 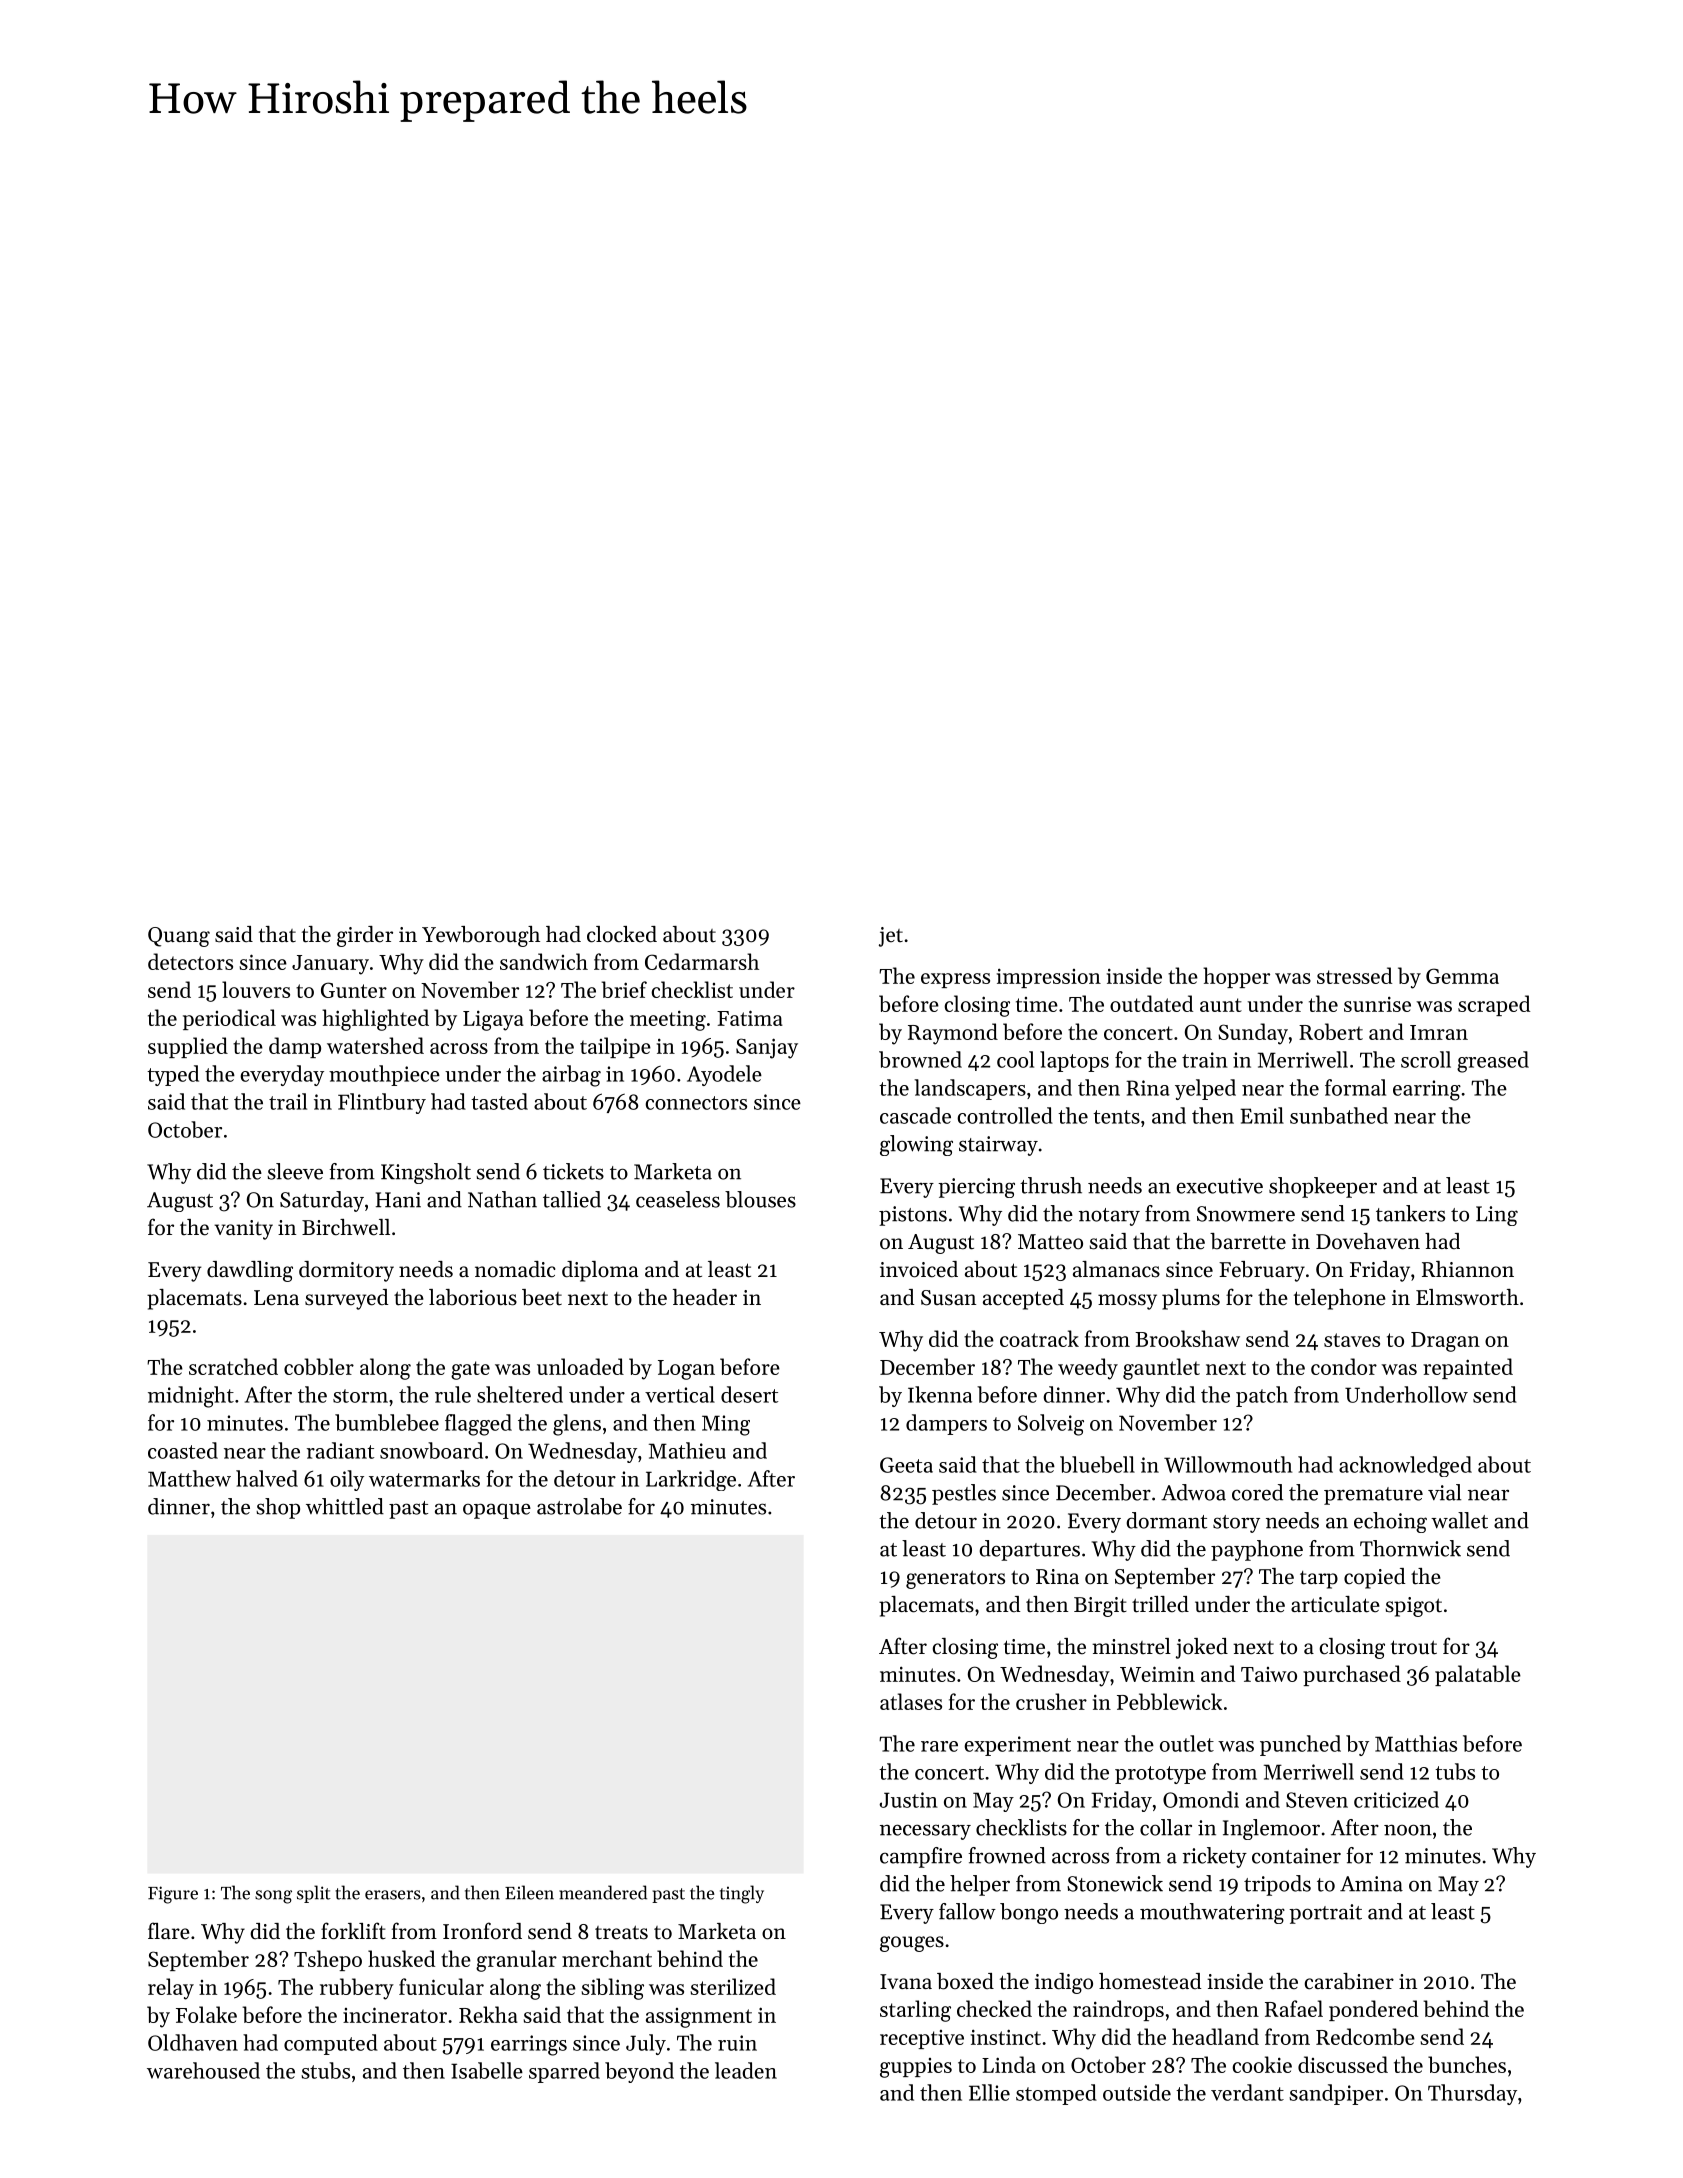 I want to click on whittled, so click(x=345, y=1506).
